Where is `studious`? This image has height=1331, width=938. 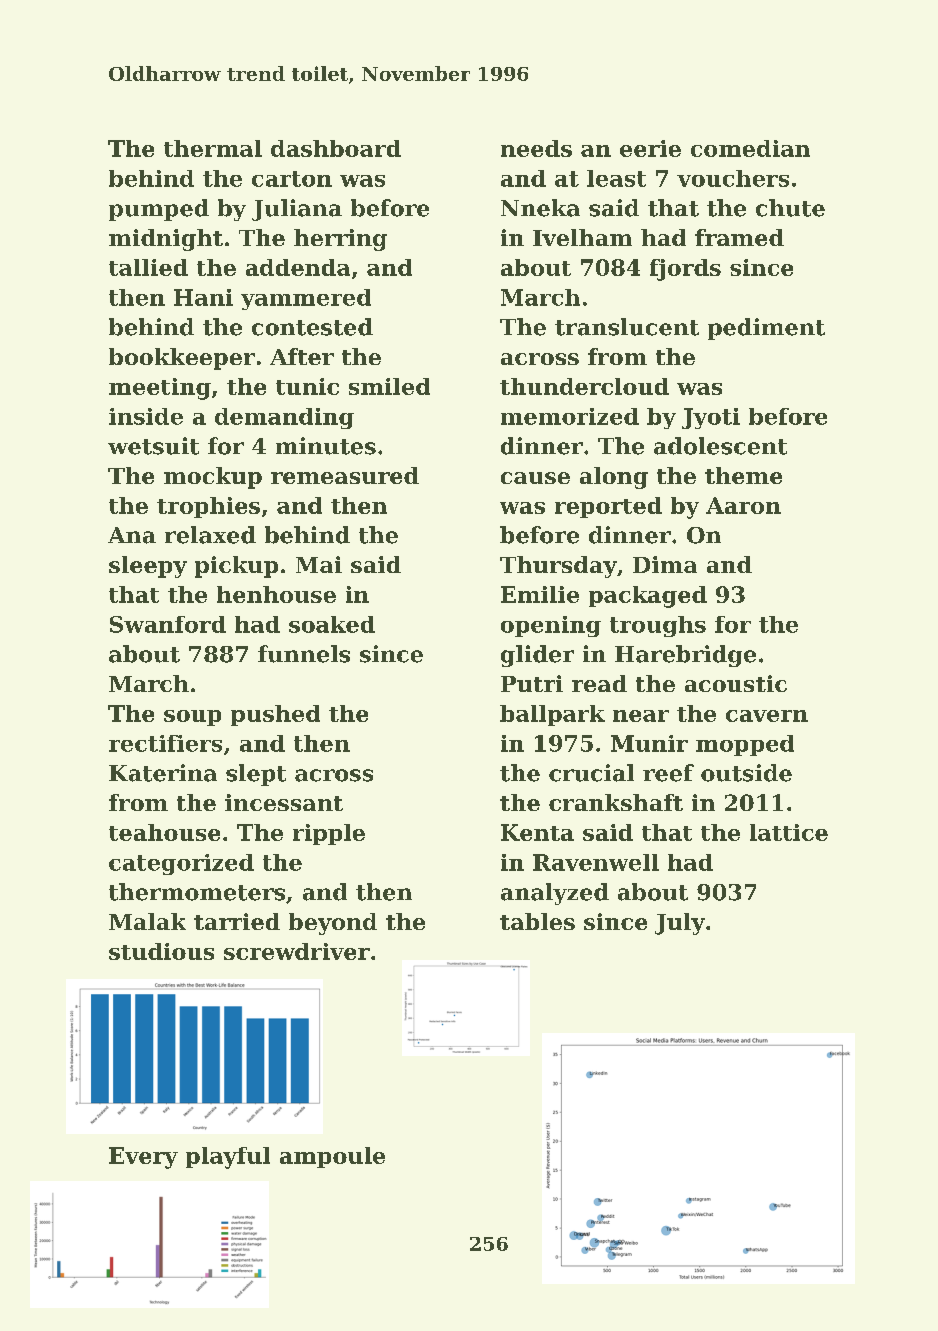
studious is located at coordinates (161, 951).
